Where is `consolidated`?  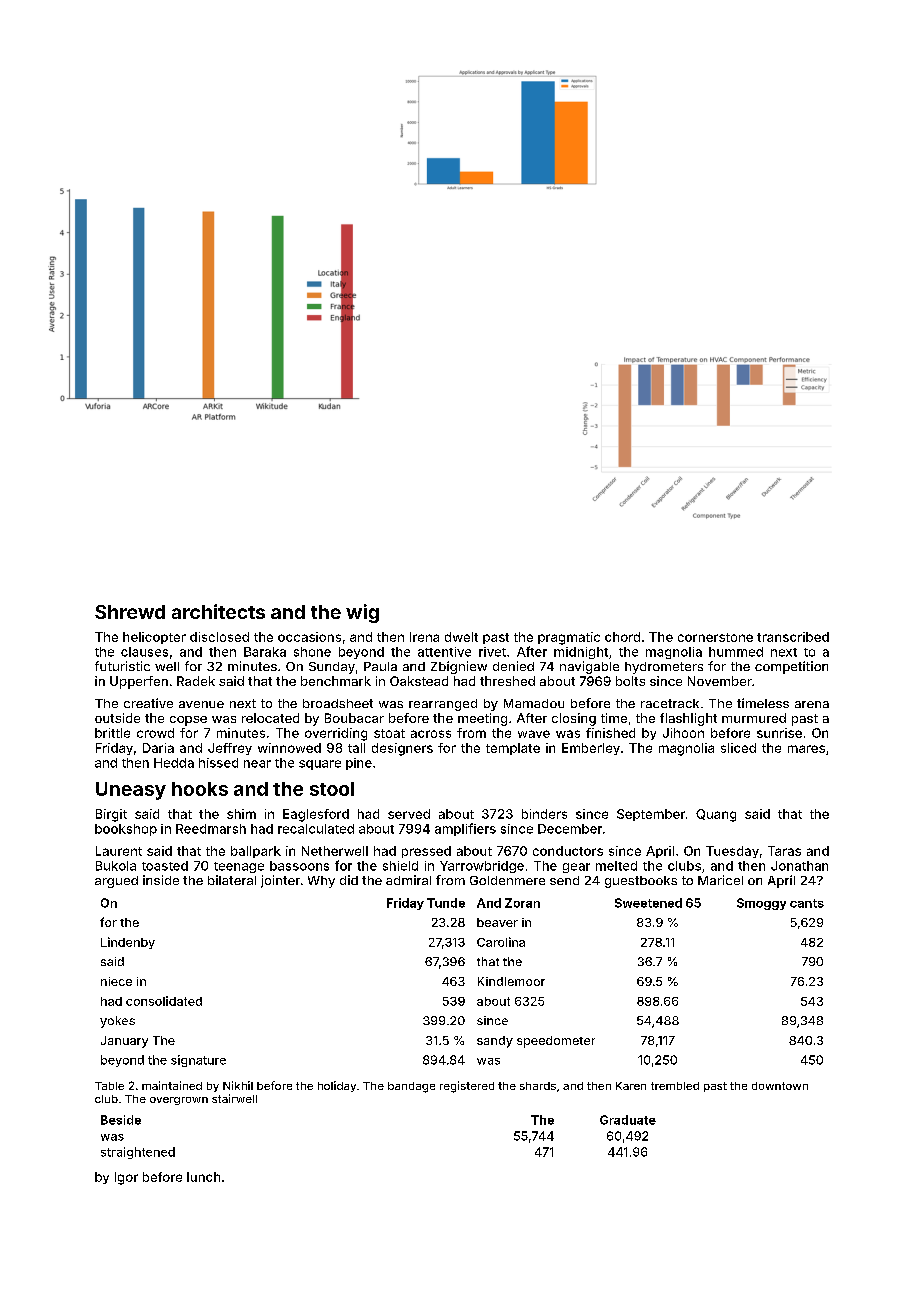
consolidated is located at coordinates (164, 1001).
